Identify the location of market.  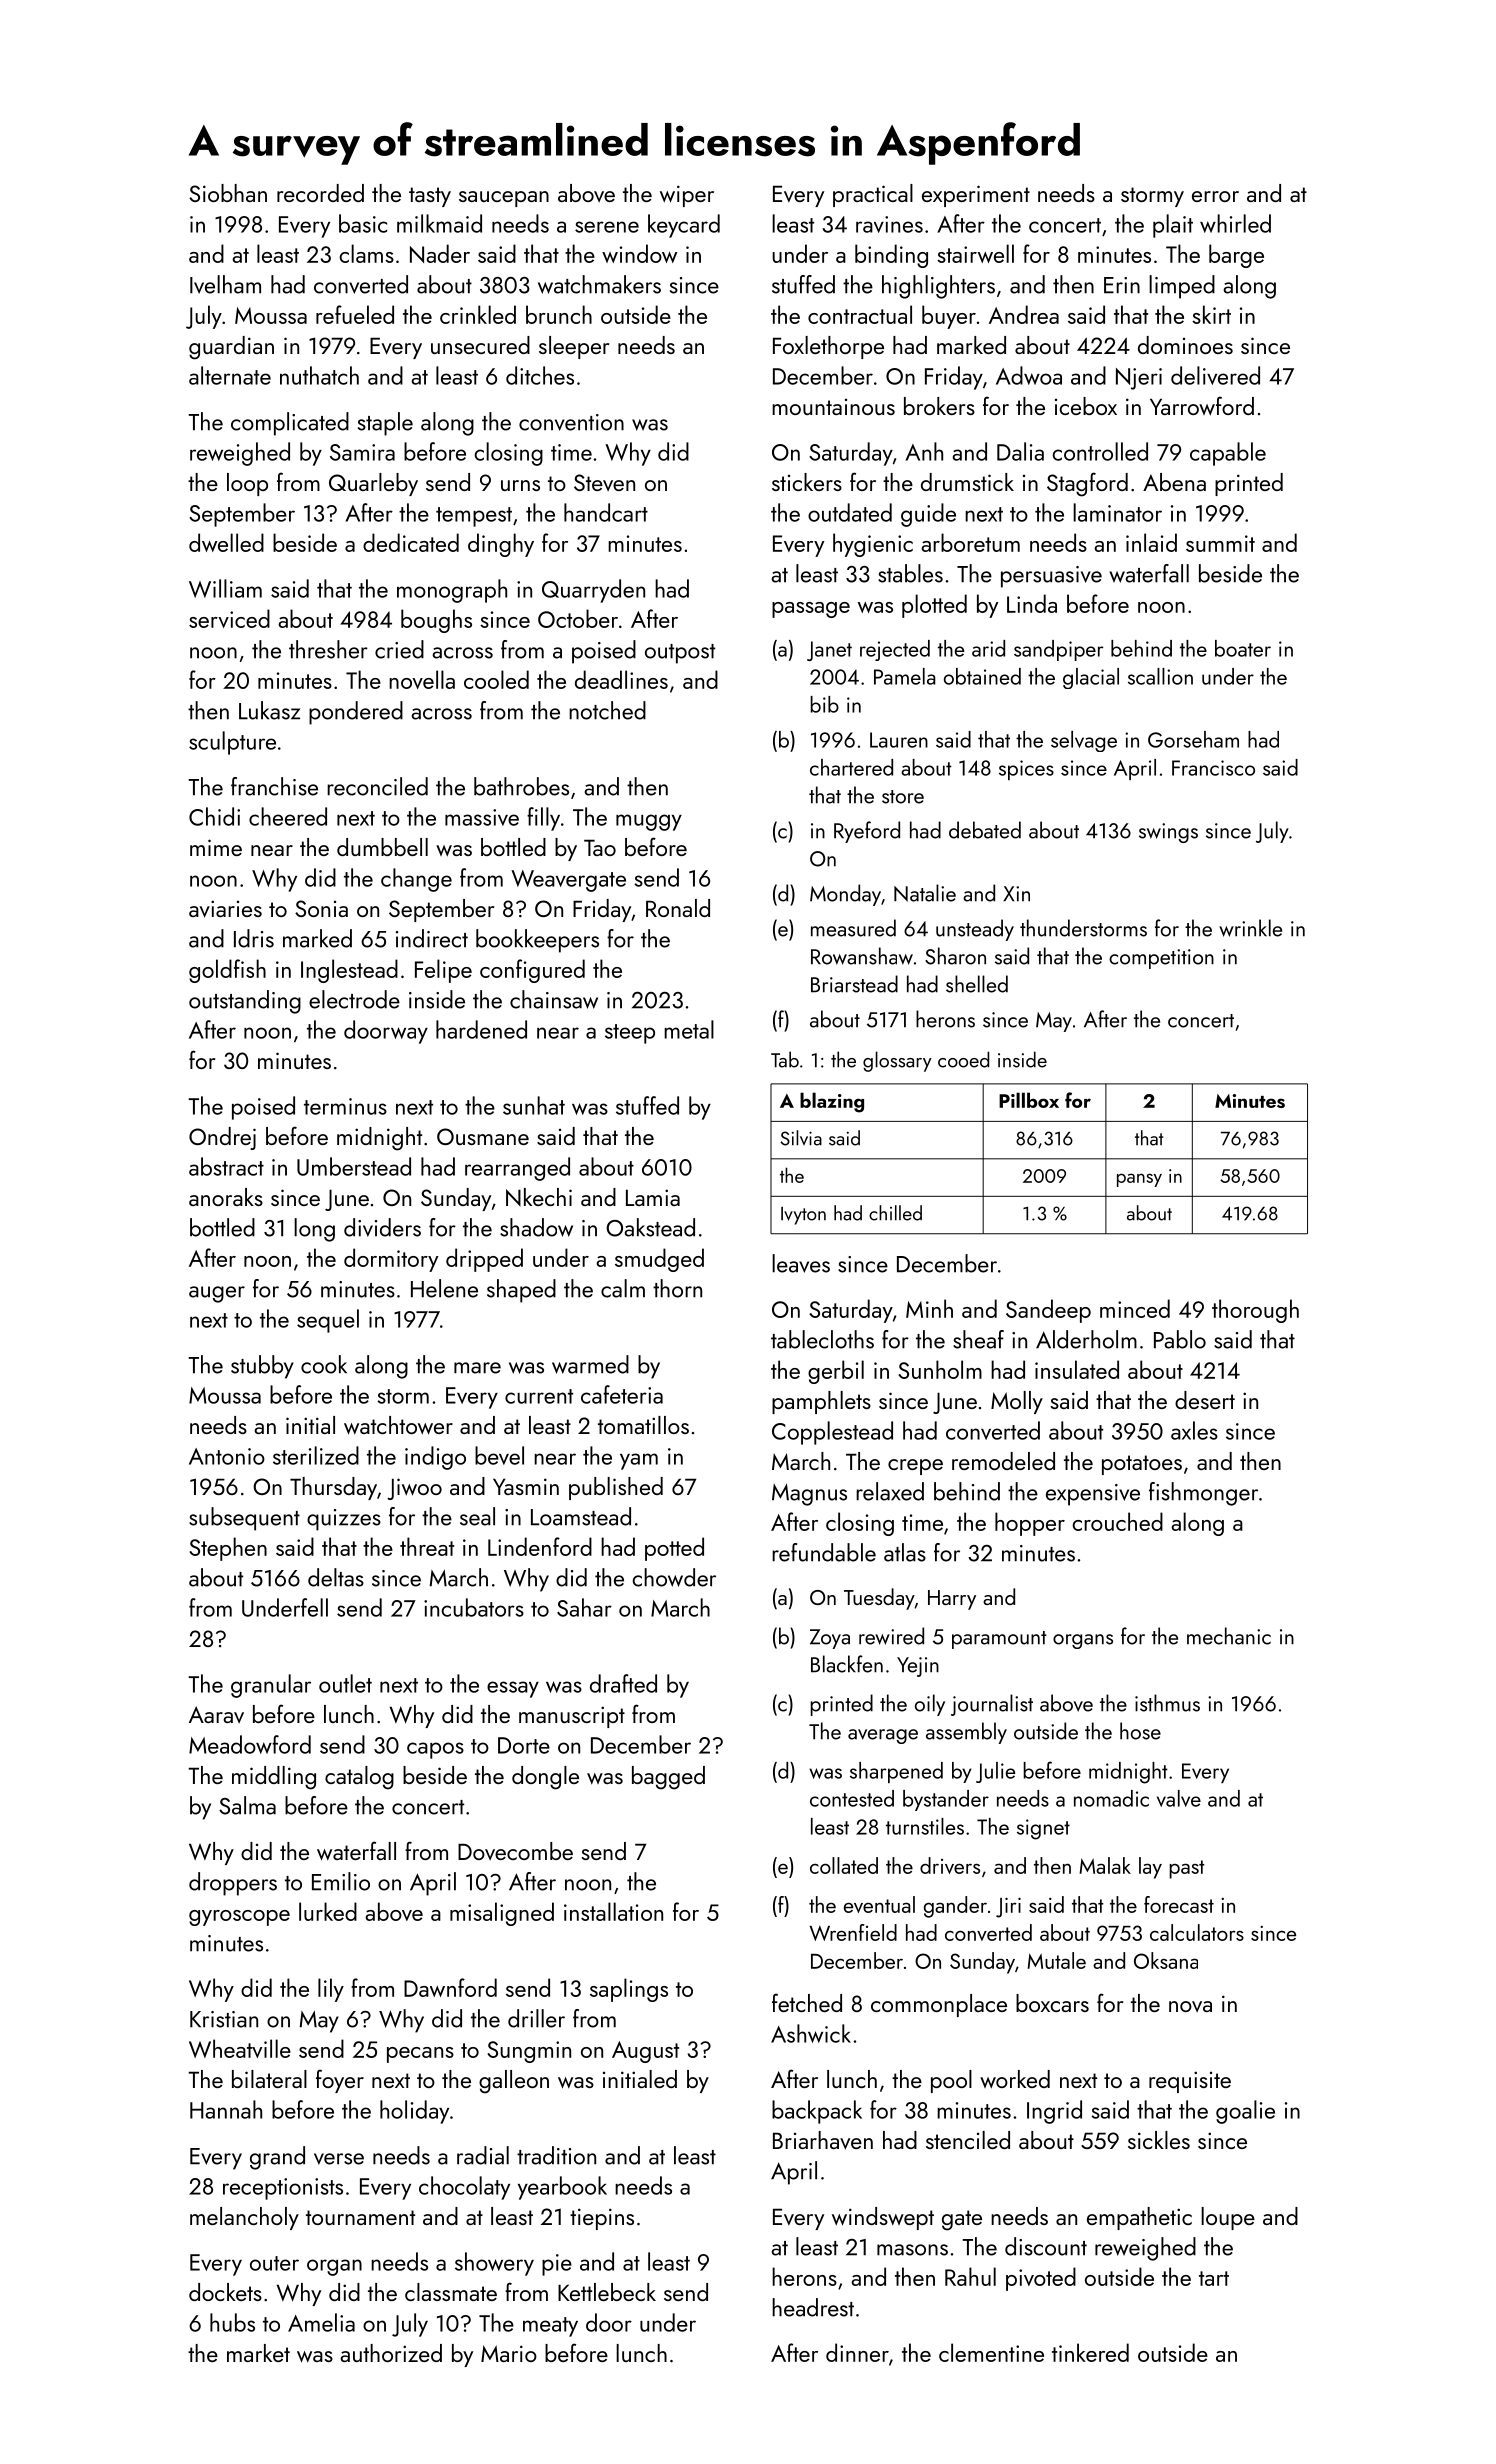
(258, 2353).
